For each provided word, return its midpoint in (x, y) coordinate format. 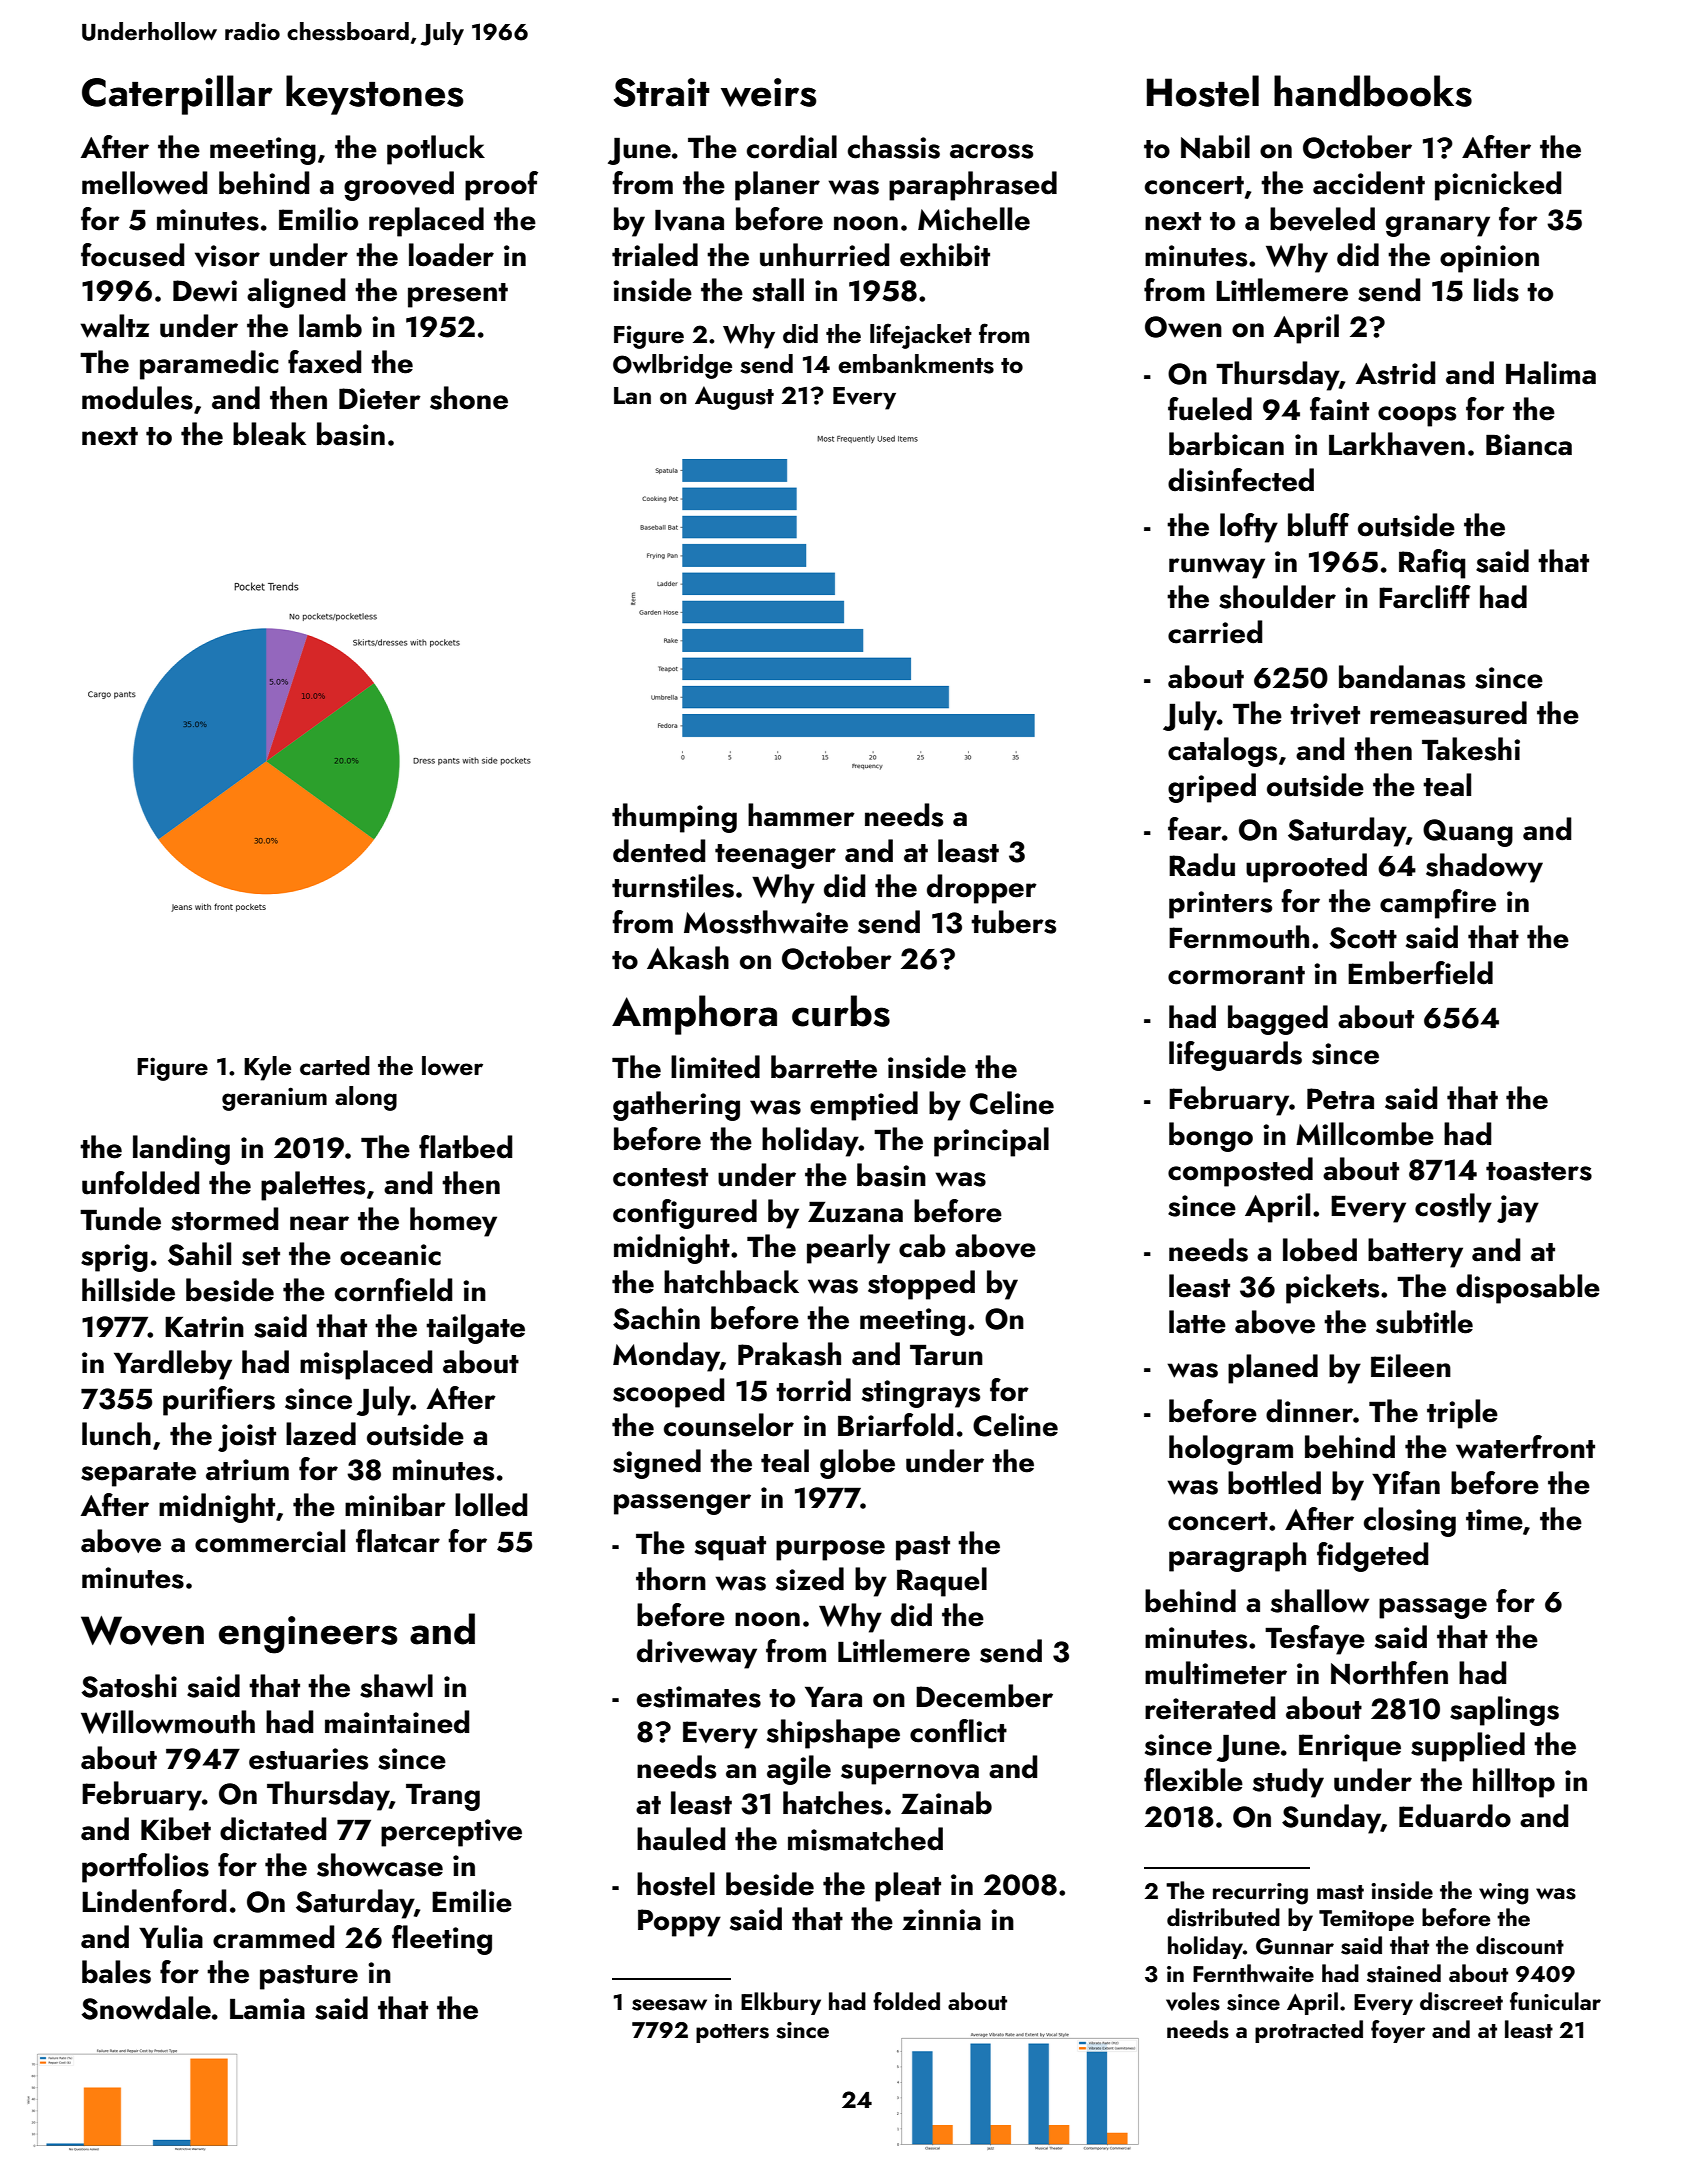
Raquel (942, 1582)
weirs (769, 92)
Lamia (267, 2009)
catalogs (1222, 752)
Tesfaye (1315, 1640)
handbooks (1373, 91)
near (319, 1223)
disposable (1528, 1289)
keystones (375, 95)
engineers (308, 1635)
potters (732, 2033)
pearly (848, 1249)
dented (659, 851)
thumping (674, 818)
